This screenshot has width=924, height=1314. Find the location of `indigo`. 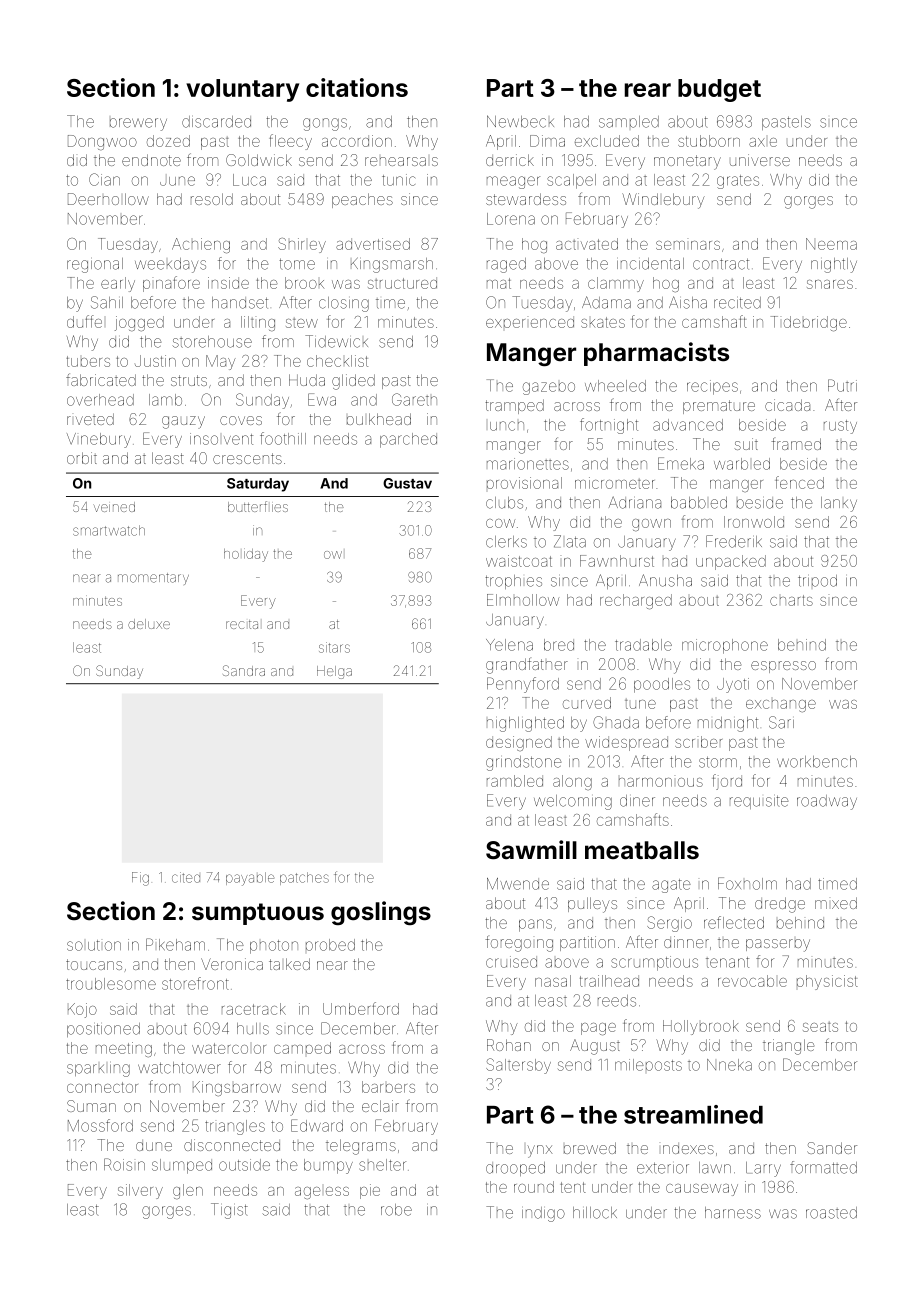

indigo is located at coordinates (543, 1214).
